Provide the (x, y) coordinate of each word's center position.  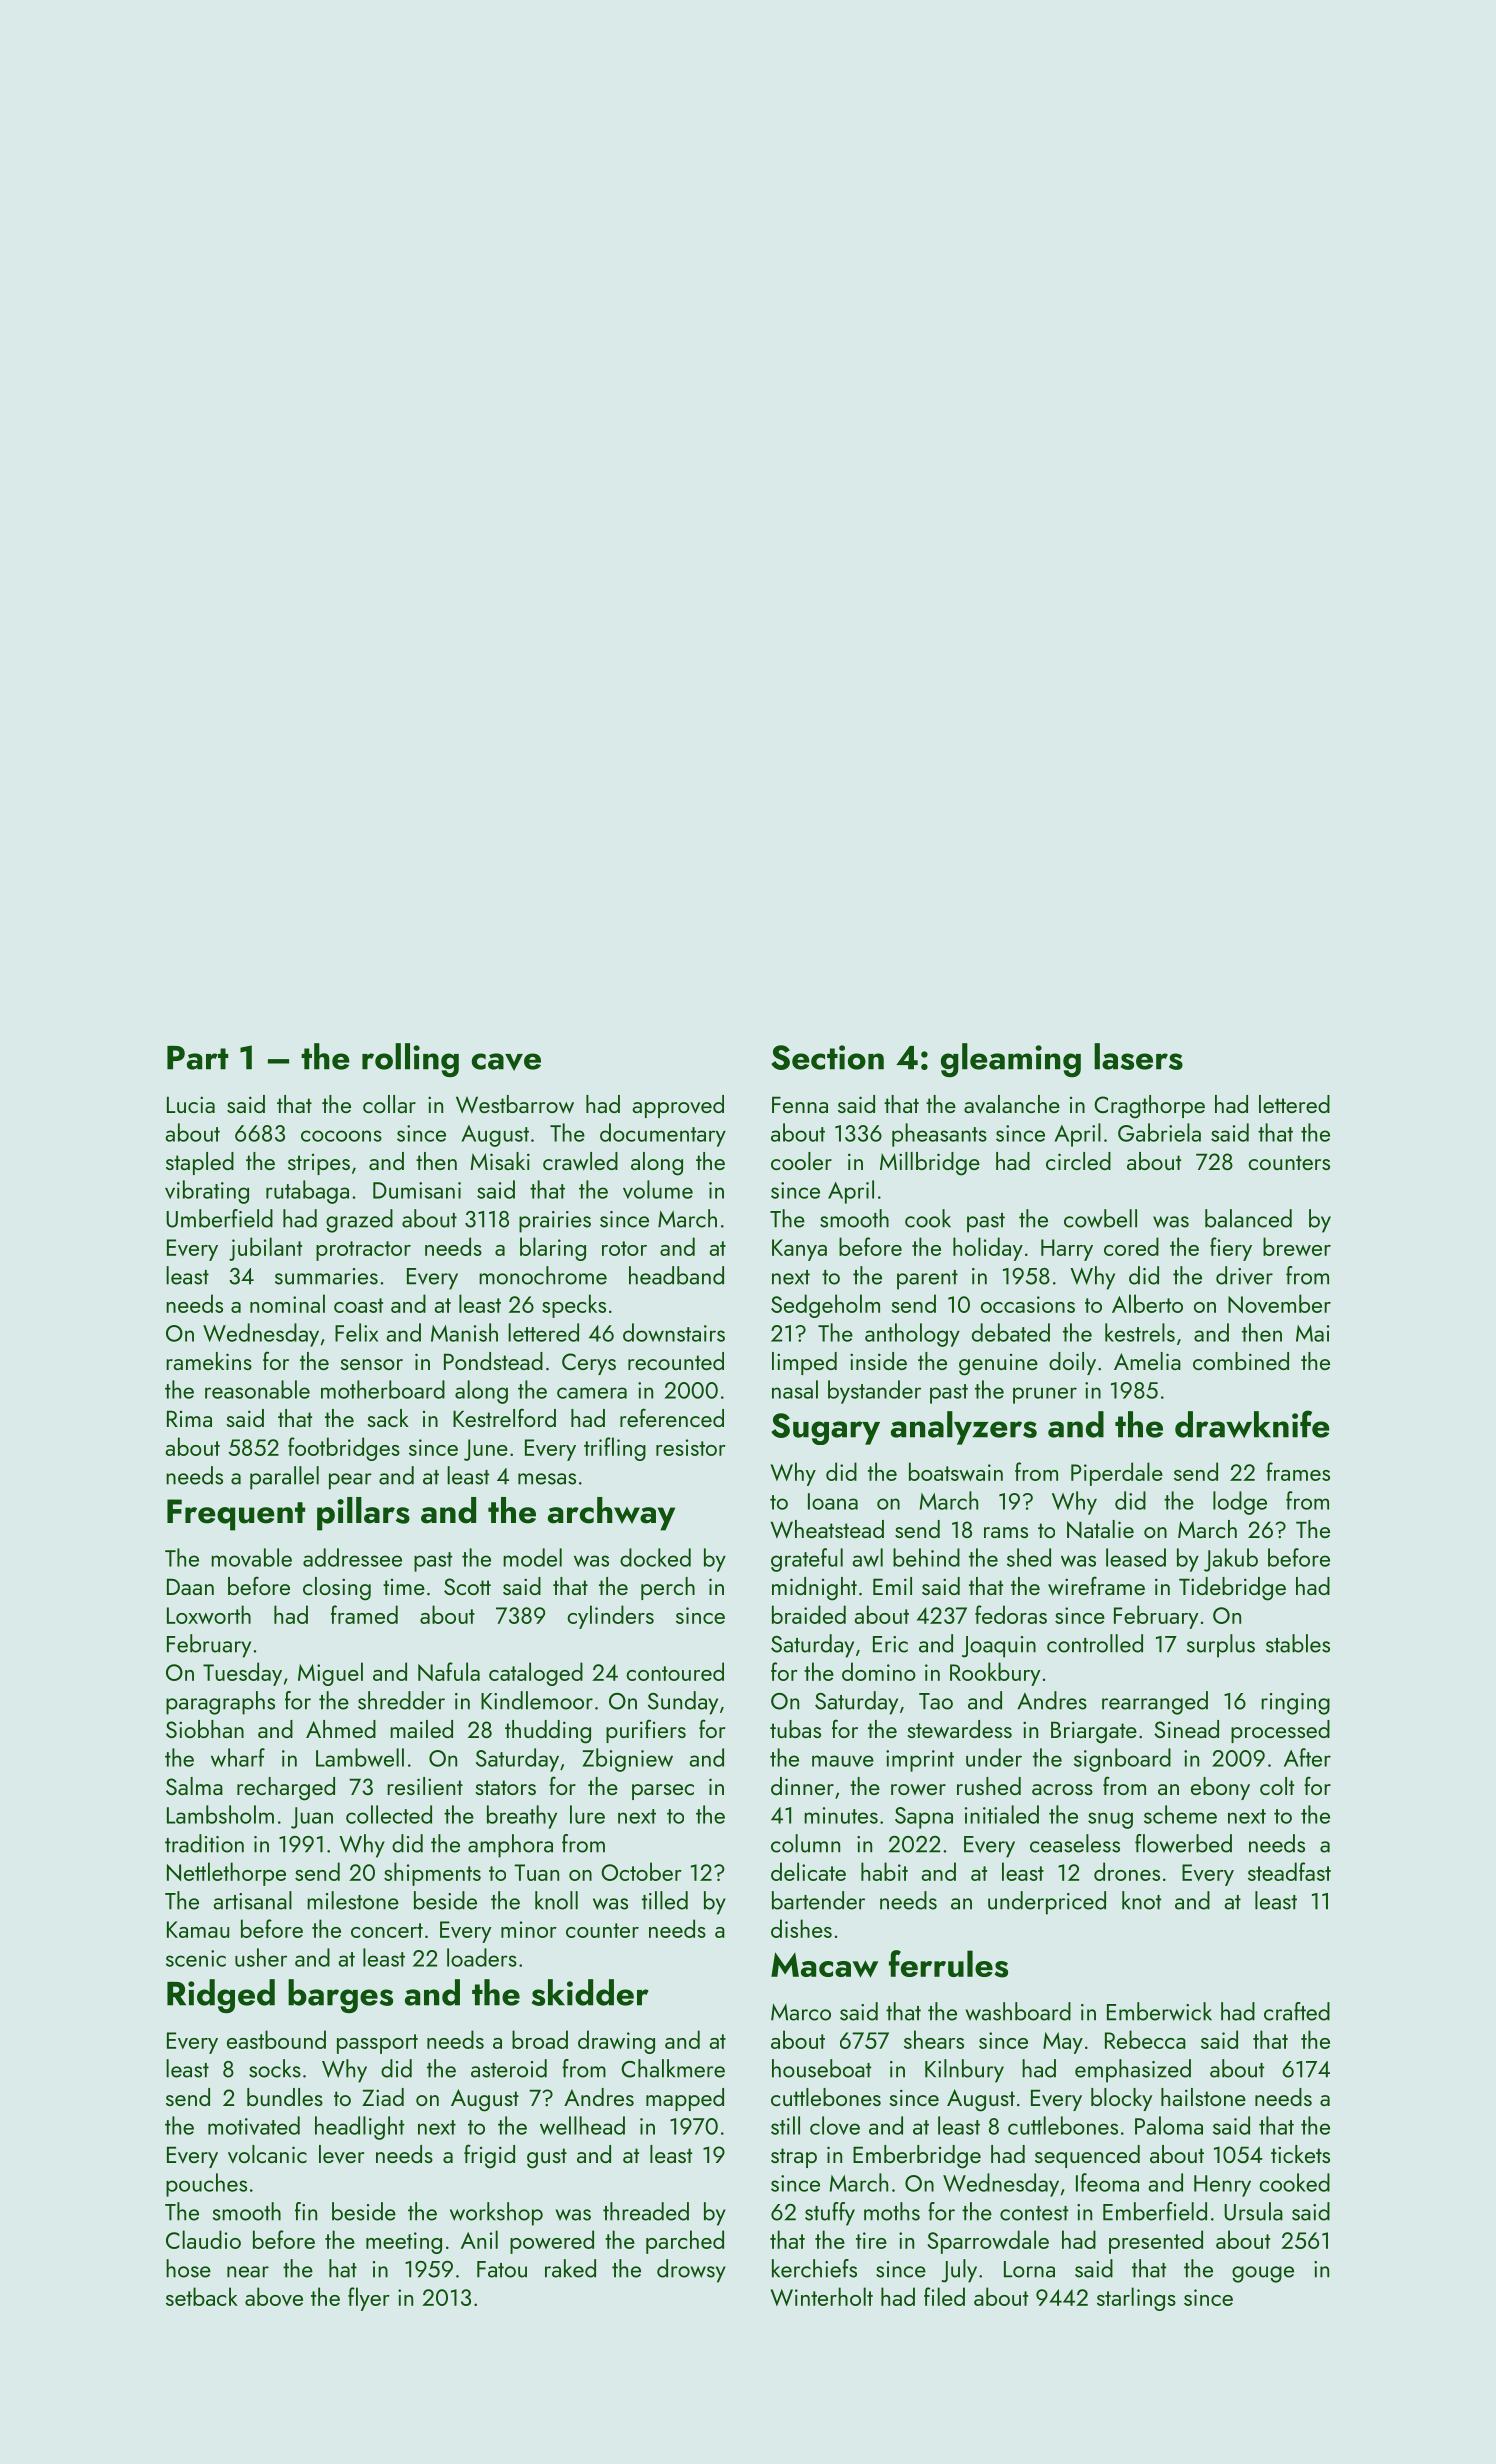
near (248, 2272)
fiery (1231, 1249)
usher (261, 1957)
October (641, 1871)
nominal (287, 1303)
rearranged (1155, 1703)
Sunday (683, 1703)
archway (611, 1514)
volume (658, 1189)
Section (827, 1057)
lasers (1138, 1056)
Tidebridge (1232, 1589)
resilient (425, 1786)
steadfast (1289, 1871)
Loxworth (209, 1614)
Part (197, 1057)
